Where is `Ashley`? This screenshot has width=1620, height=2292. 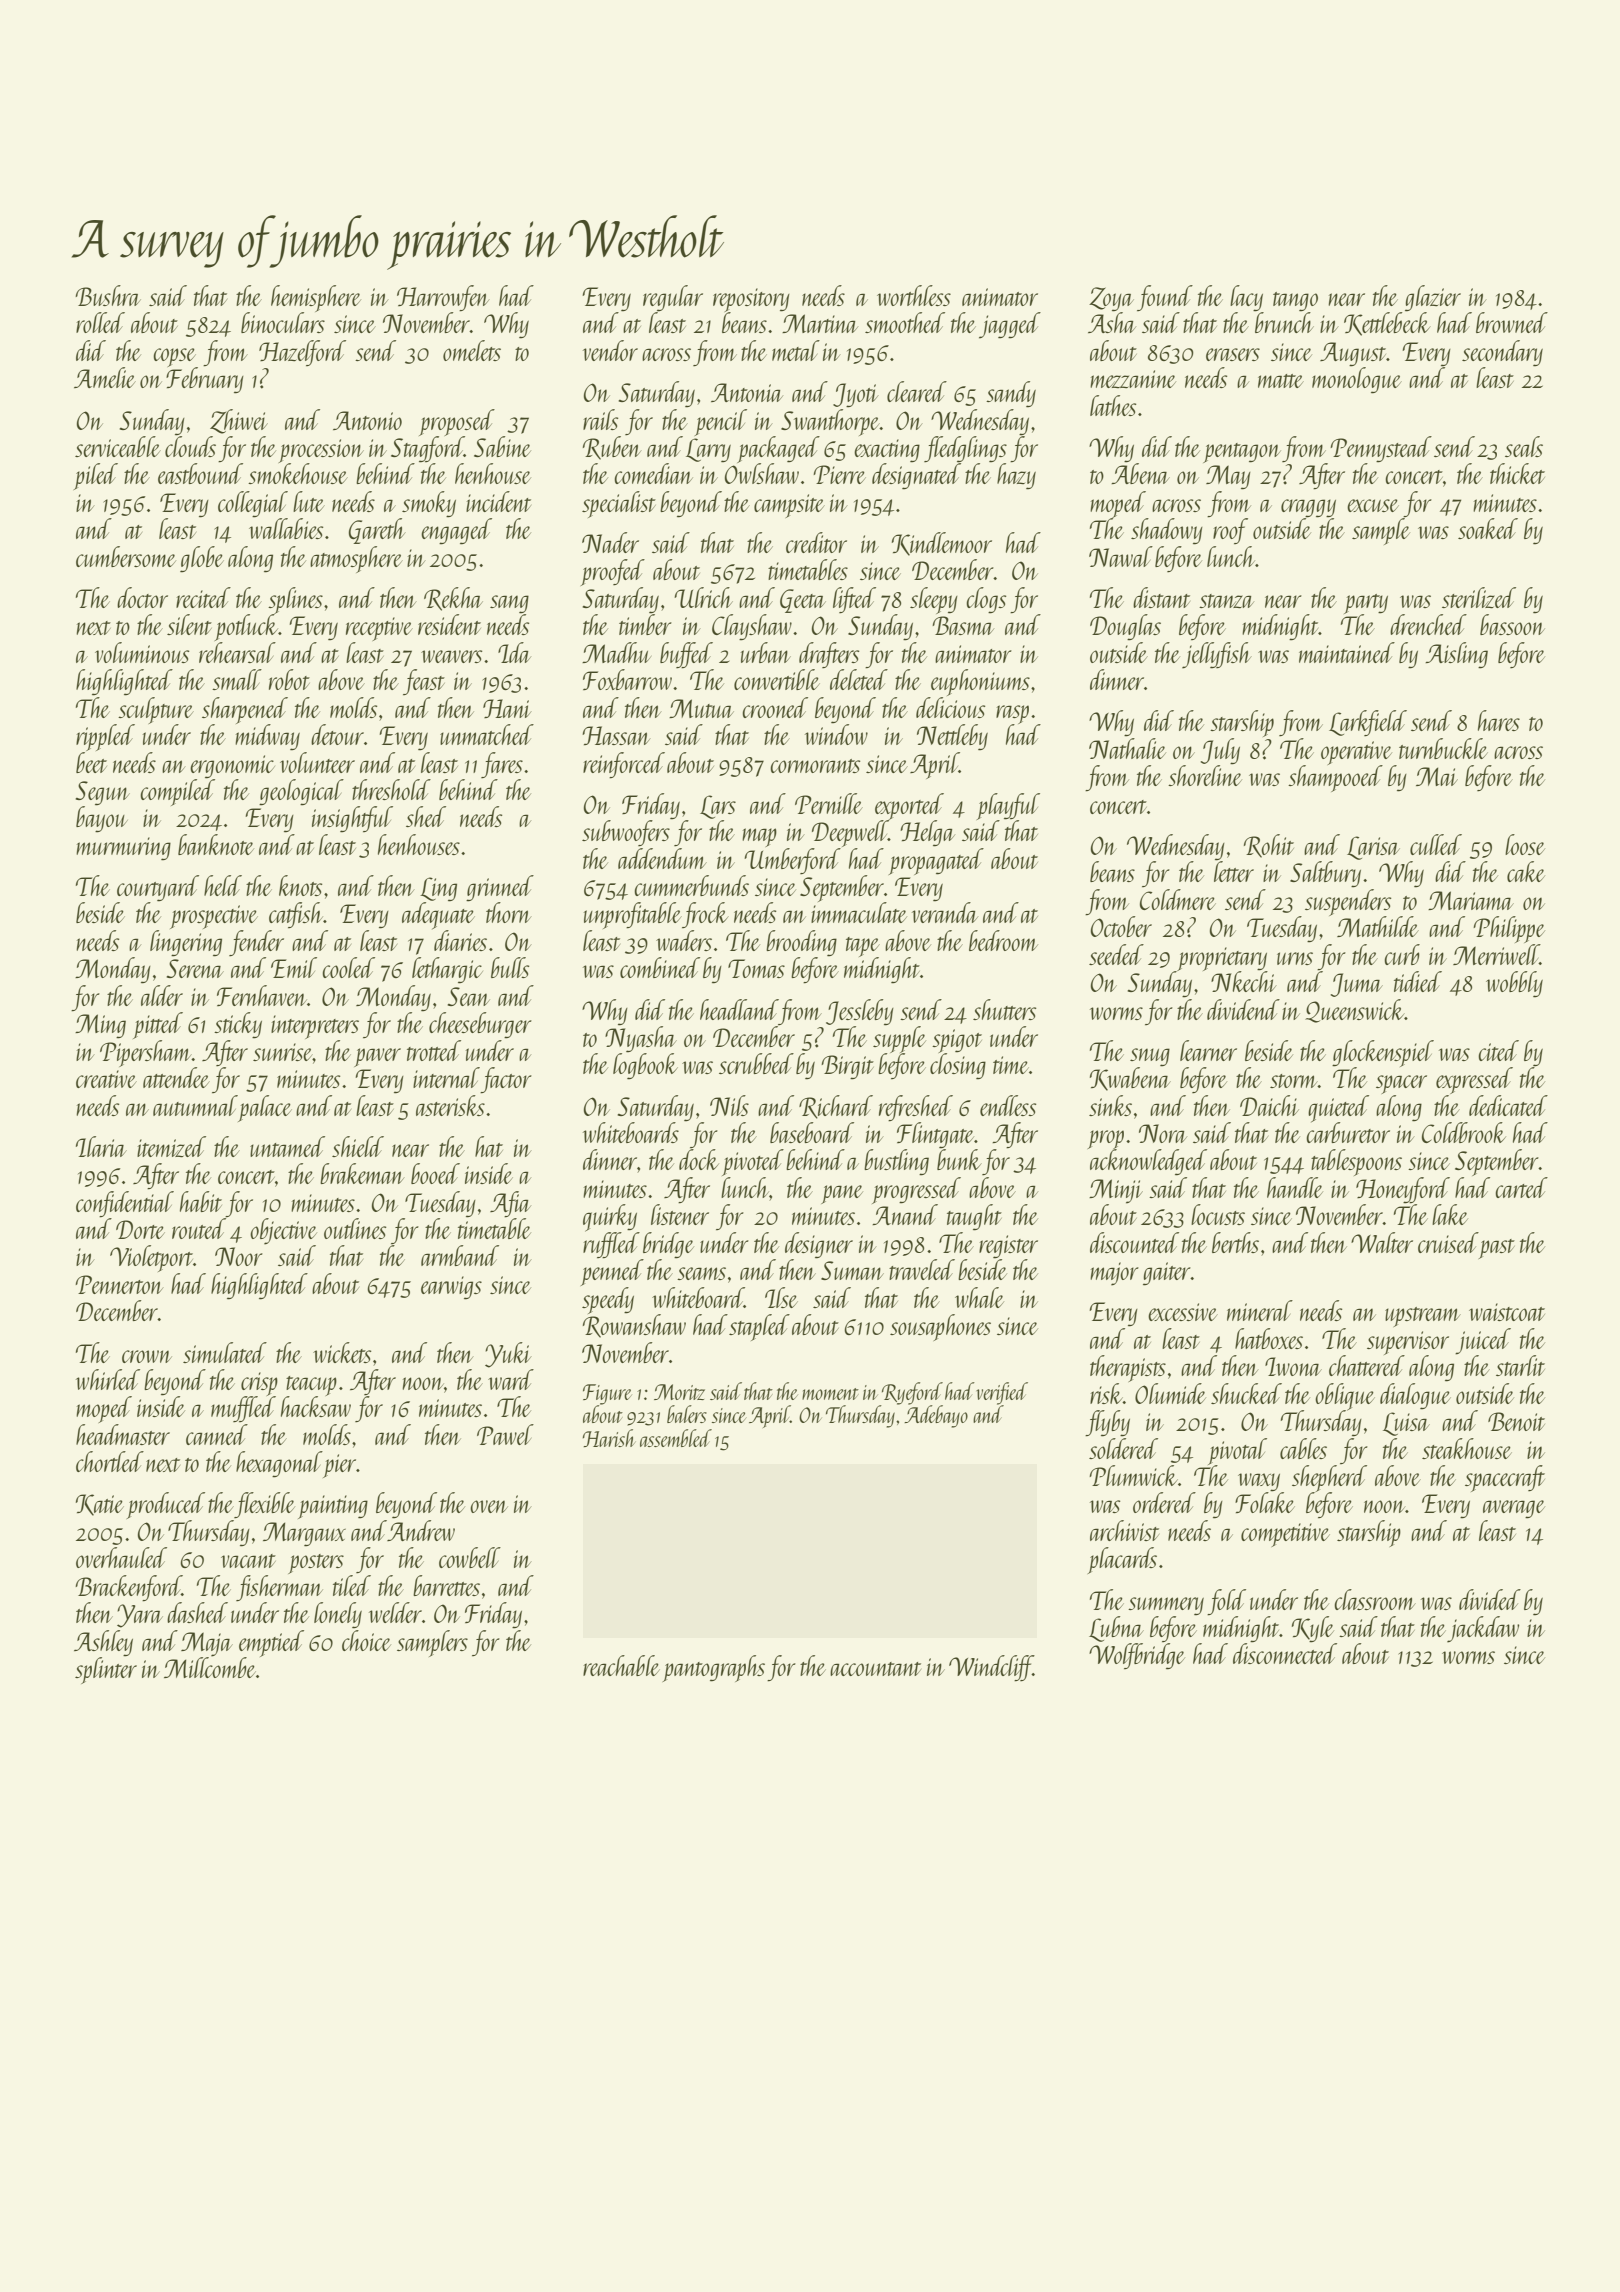 Ashley is located at coordinates (103, 1643).
